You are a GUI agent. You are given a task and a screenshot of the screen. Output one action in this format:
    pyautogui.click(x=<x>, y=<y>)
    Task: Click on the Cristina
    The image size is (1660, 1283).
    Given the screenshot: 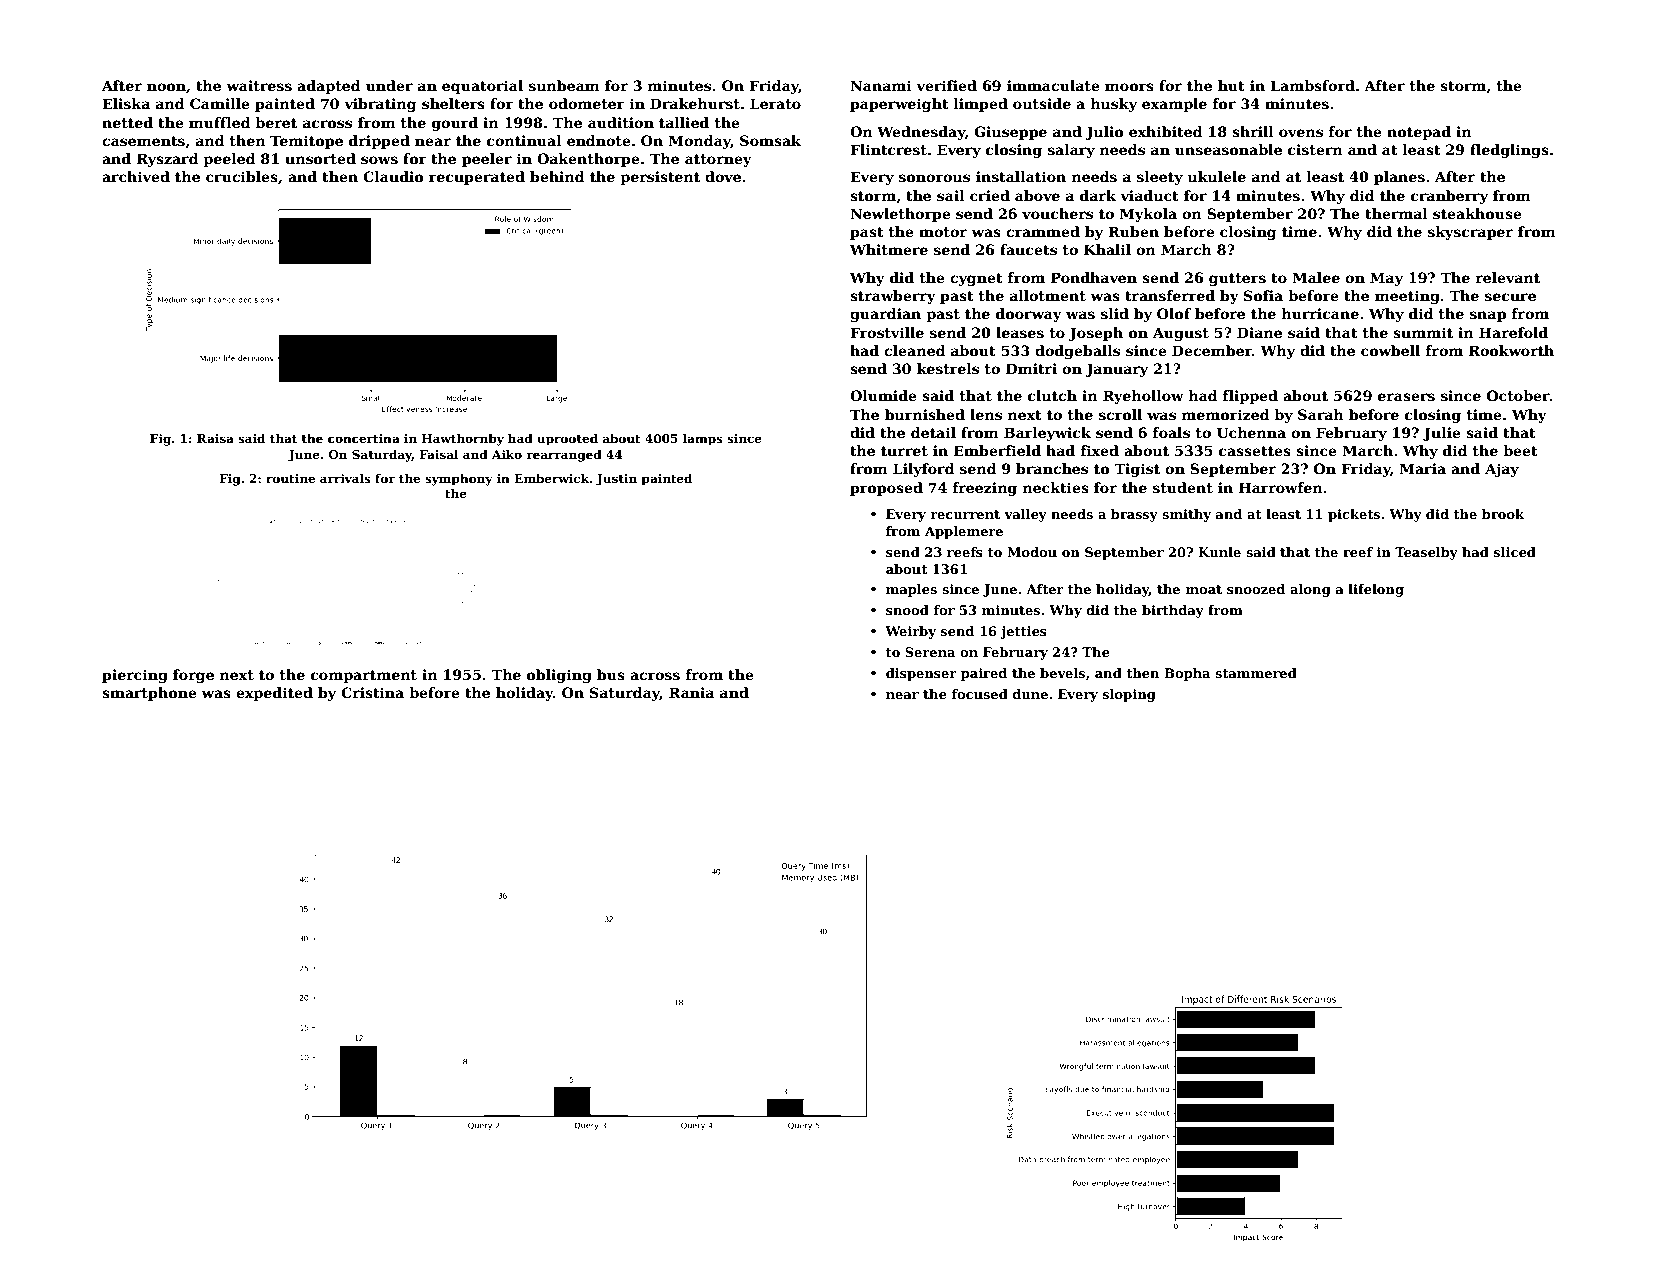 What is the action you would take?
    pyautogui.click(x=372, y=692)
